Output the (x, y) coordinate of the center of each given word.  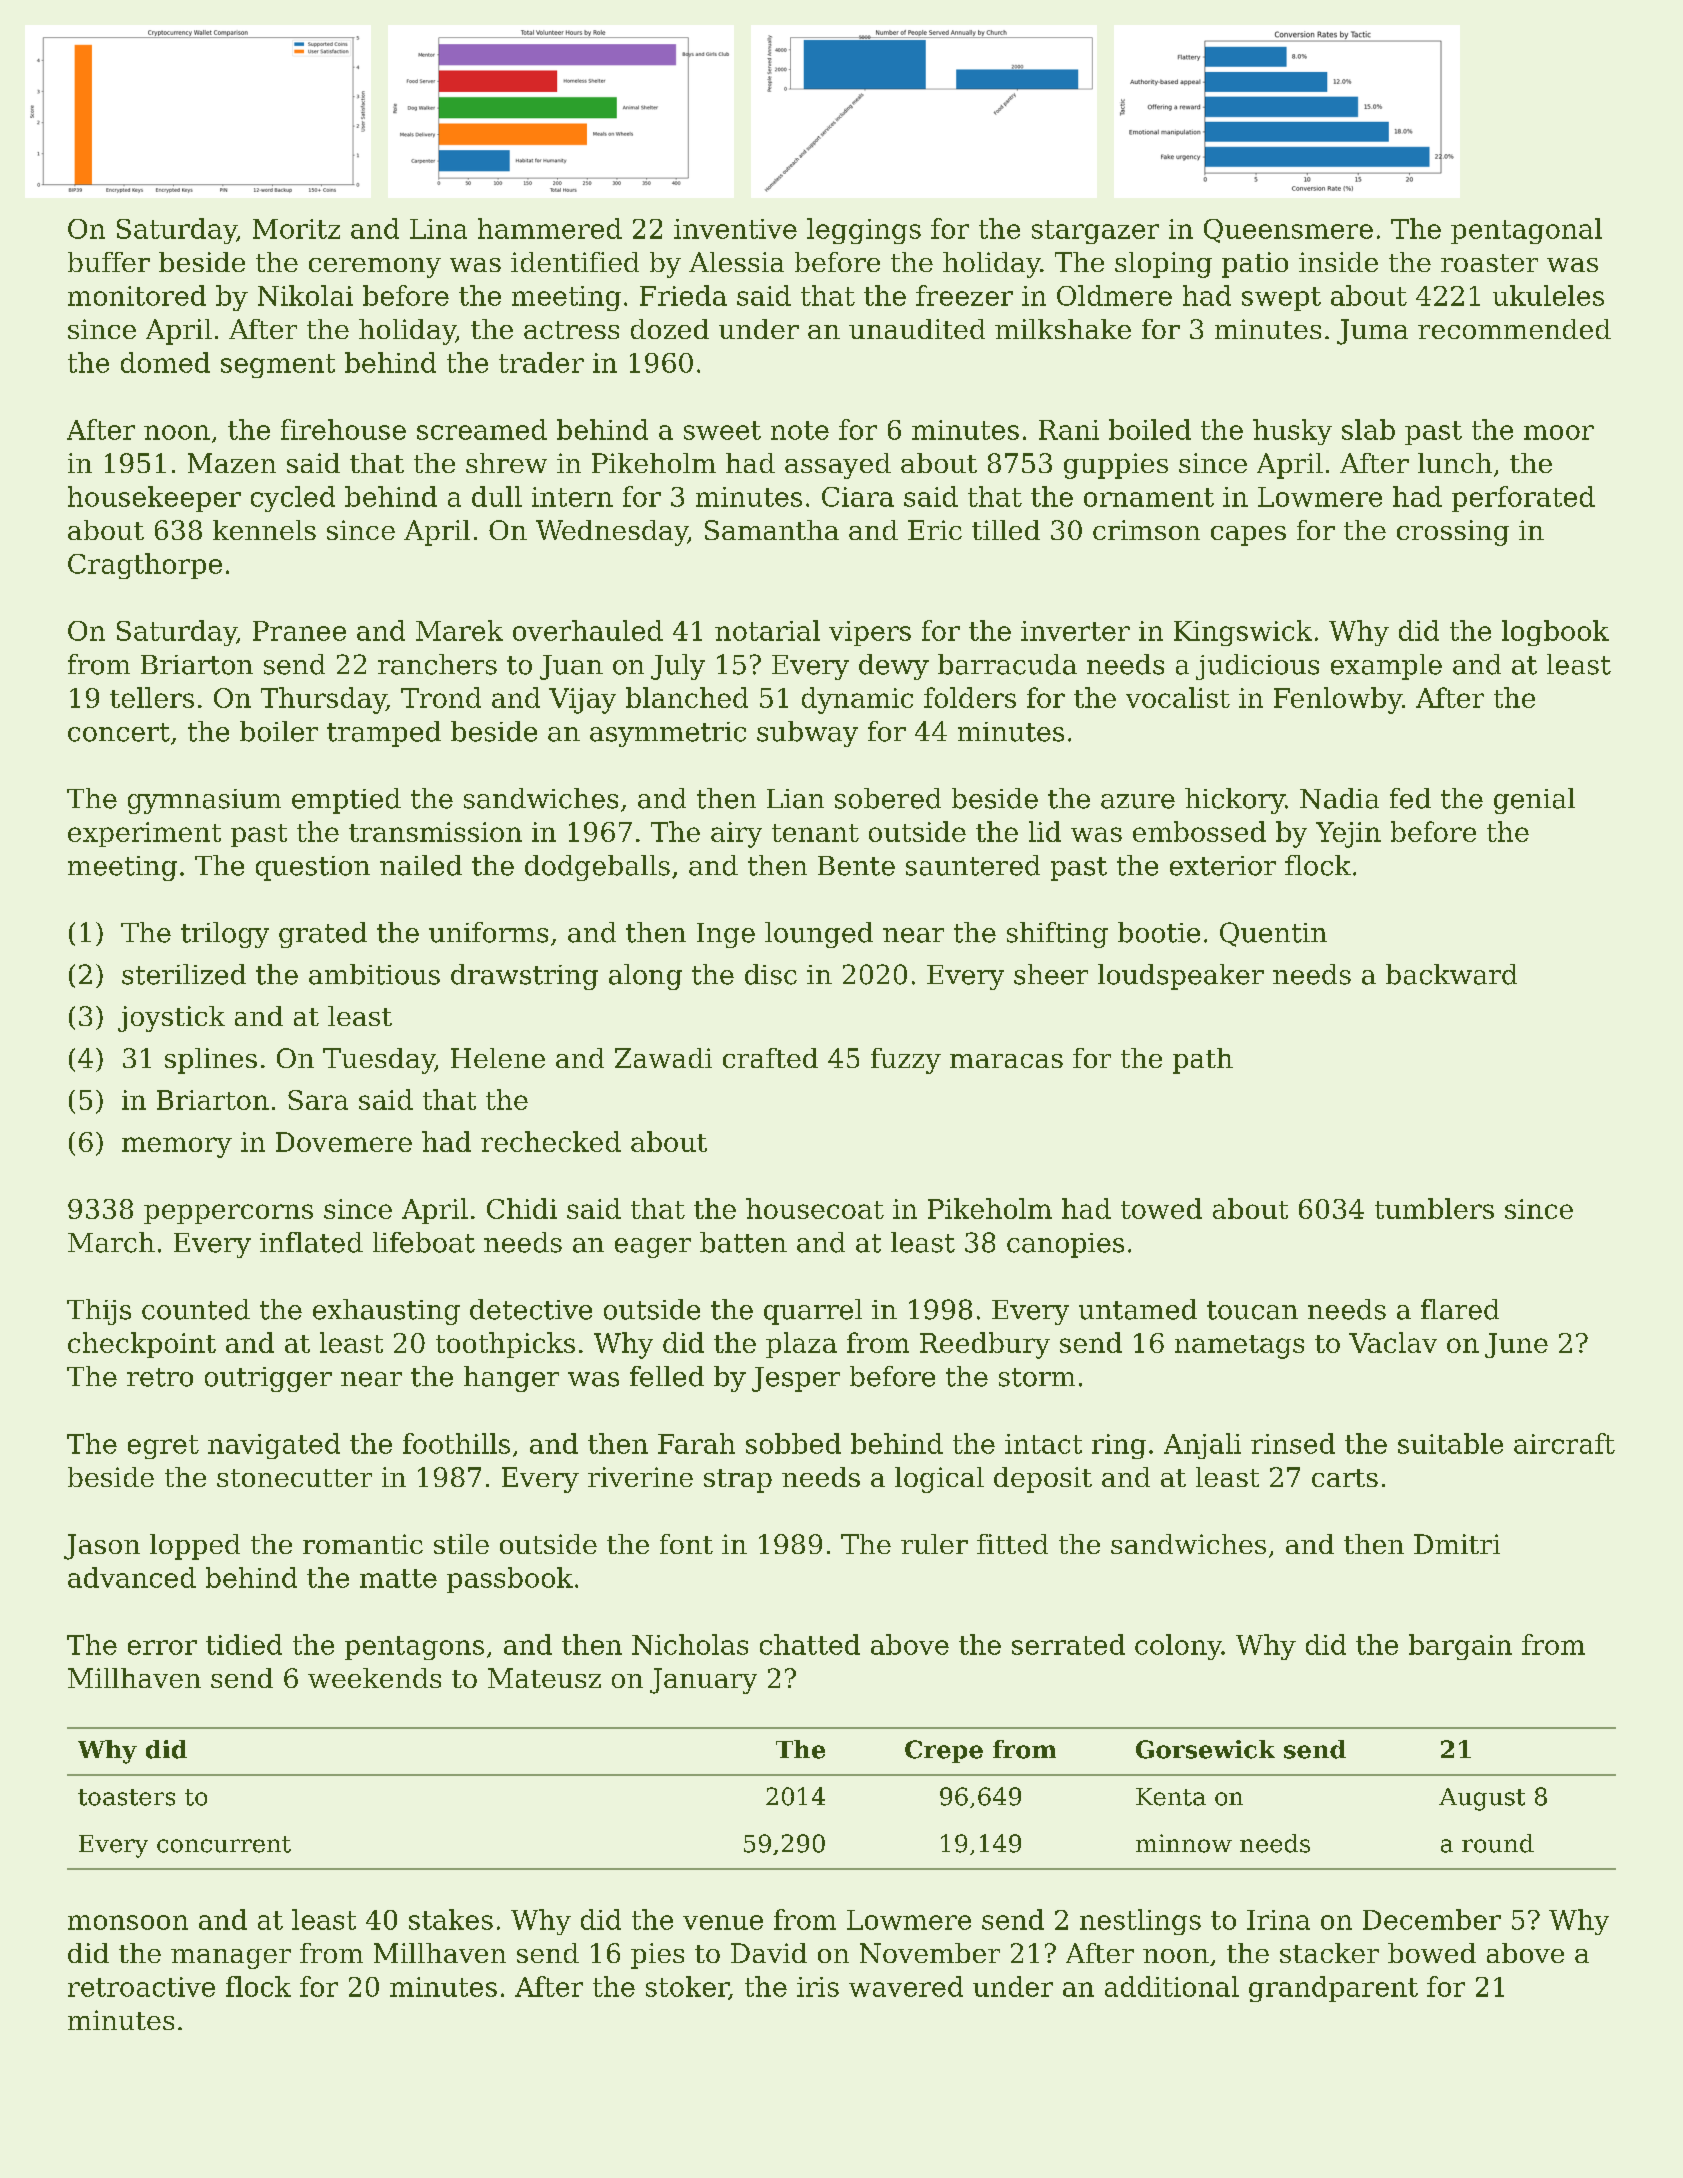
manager (231, 1959)
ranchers (437, 664)
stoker (687, 1987)
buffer (109, 262)
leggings (864, 231)
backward (1451, 974)
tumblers (1434, 1208)
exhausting (386, 1312)
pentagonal (1526, 231)
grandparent (1333, 1989)
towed (1161, 1208)
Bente (856, 866)
